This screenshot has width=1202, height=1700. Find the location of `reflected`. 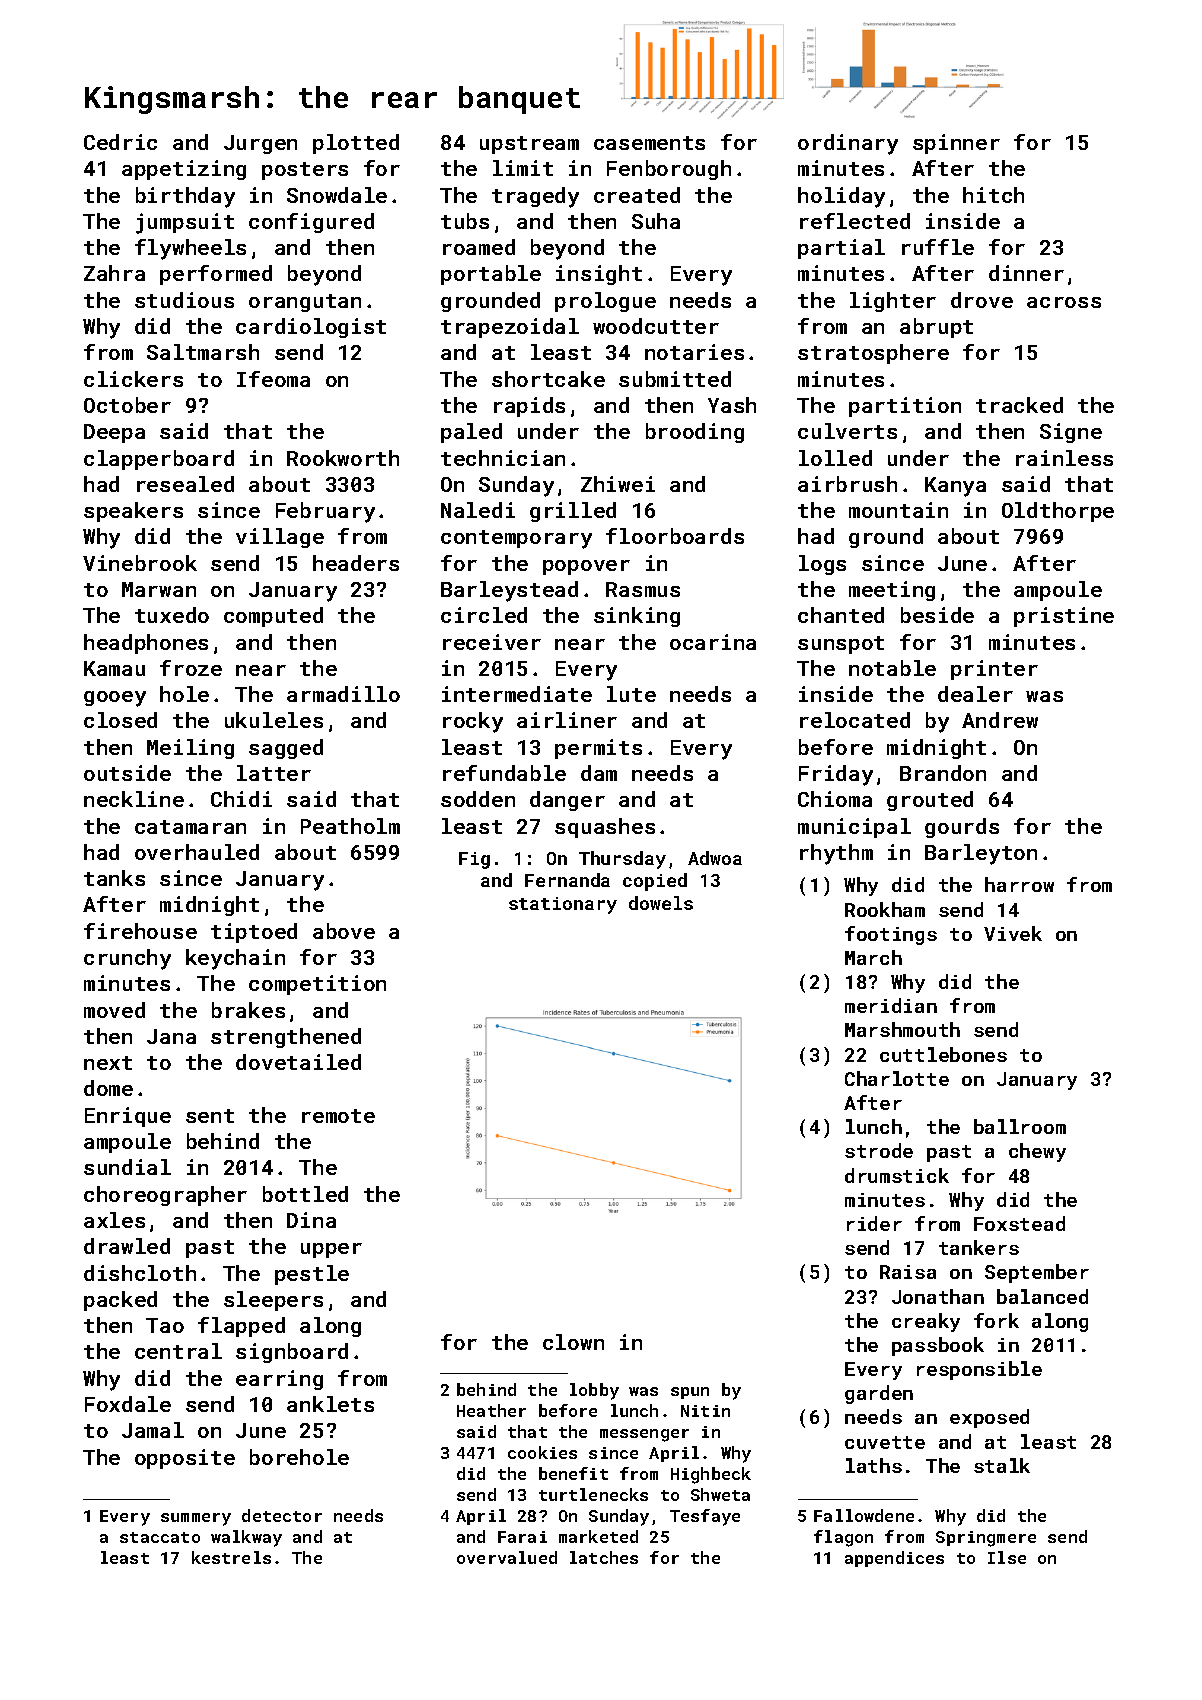

reflected is located at coordinates (855, 221).
